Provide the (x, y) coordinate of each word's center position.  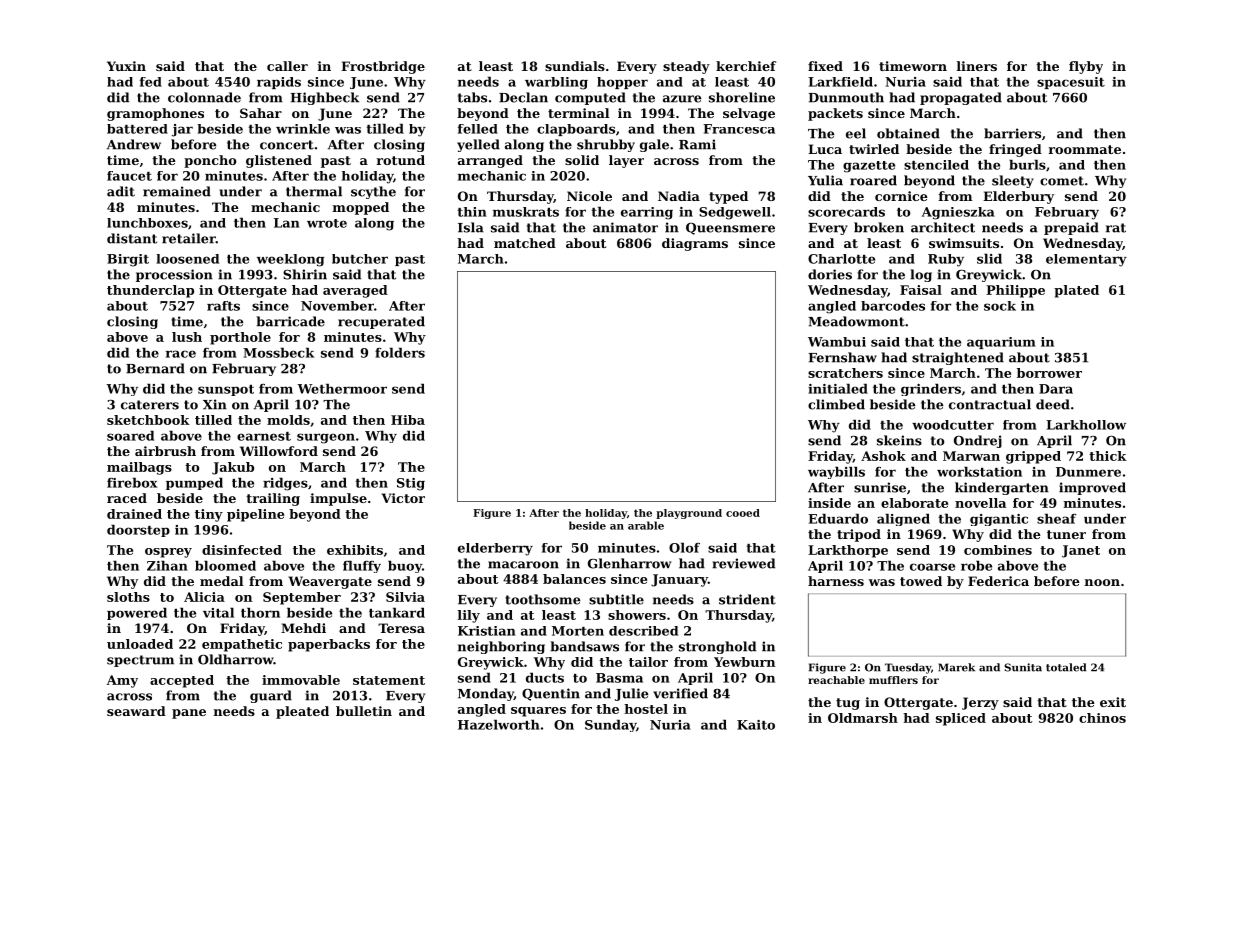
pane (189, 714)
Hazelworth (499, 724)
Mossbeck (278, 352)
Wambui (837, 342)
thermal (314, 191)
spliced (961, 719)
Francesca (739, 129)
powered (137, 613)
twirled (874, 149)
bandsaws (585, 646)
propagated (961, 98)
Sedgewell (735, 213)
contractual (990, 404)
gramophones (155, 114)
